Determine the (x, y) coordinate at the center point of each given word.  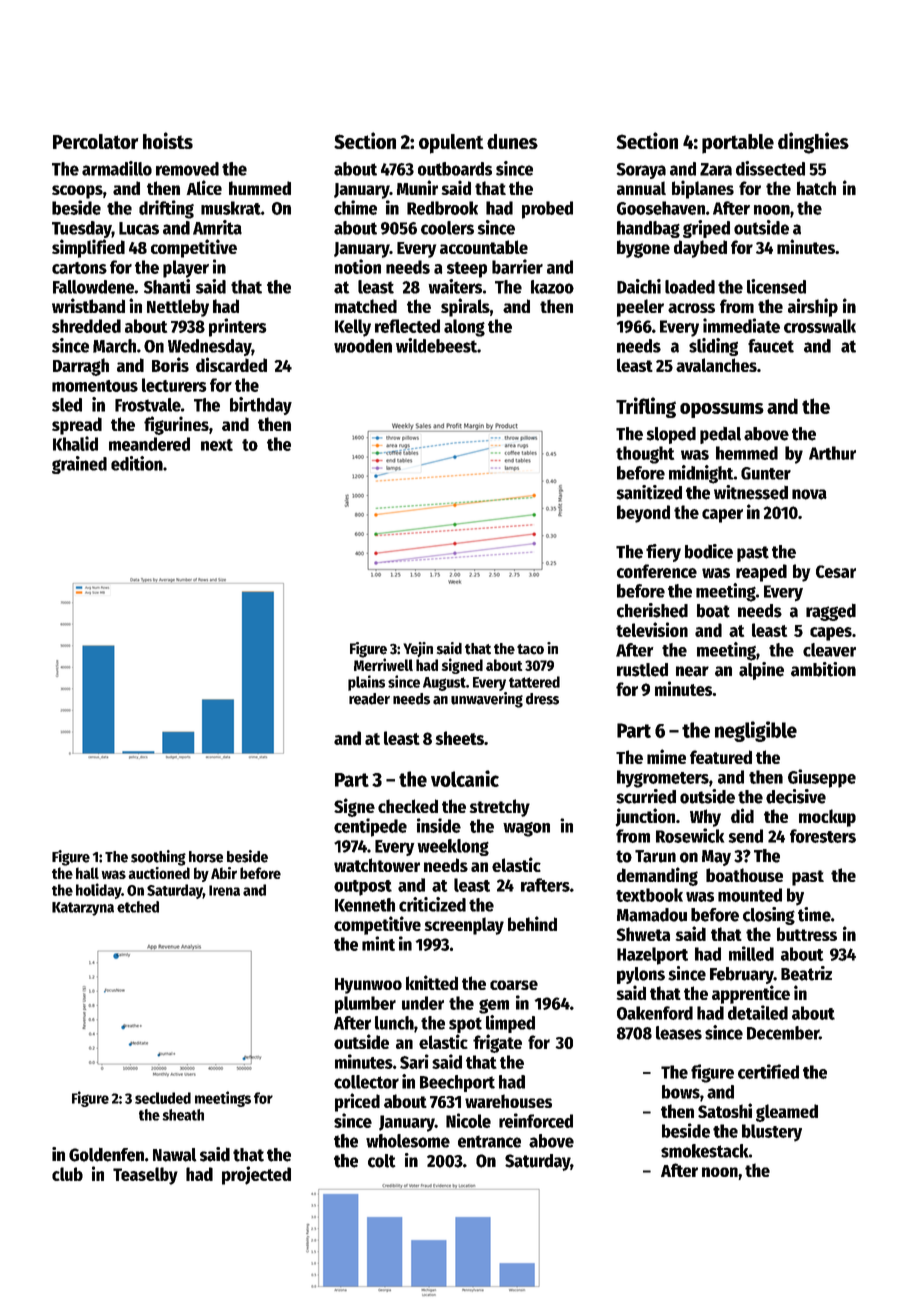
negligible (756, 731)
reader (369, 699)
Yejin (418, 650)
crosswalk (820, 326)
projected (256, 1175)
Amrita (217, 227)
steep (467, 270)
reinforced (536, 1120)
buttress (807, 934)
